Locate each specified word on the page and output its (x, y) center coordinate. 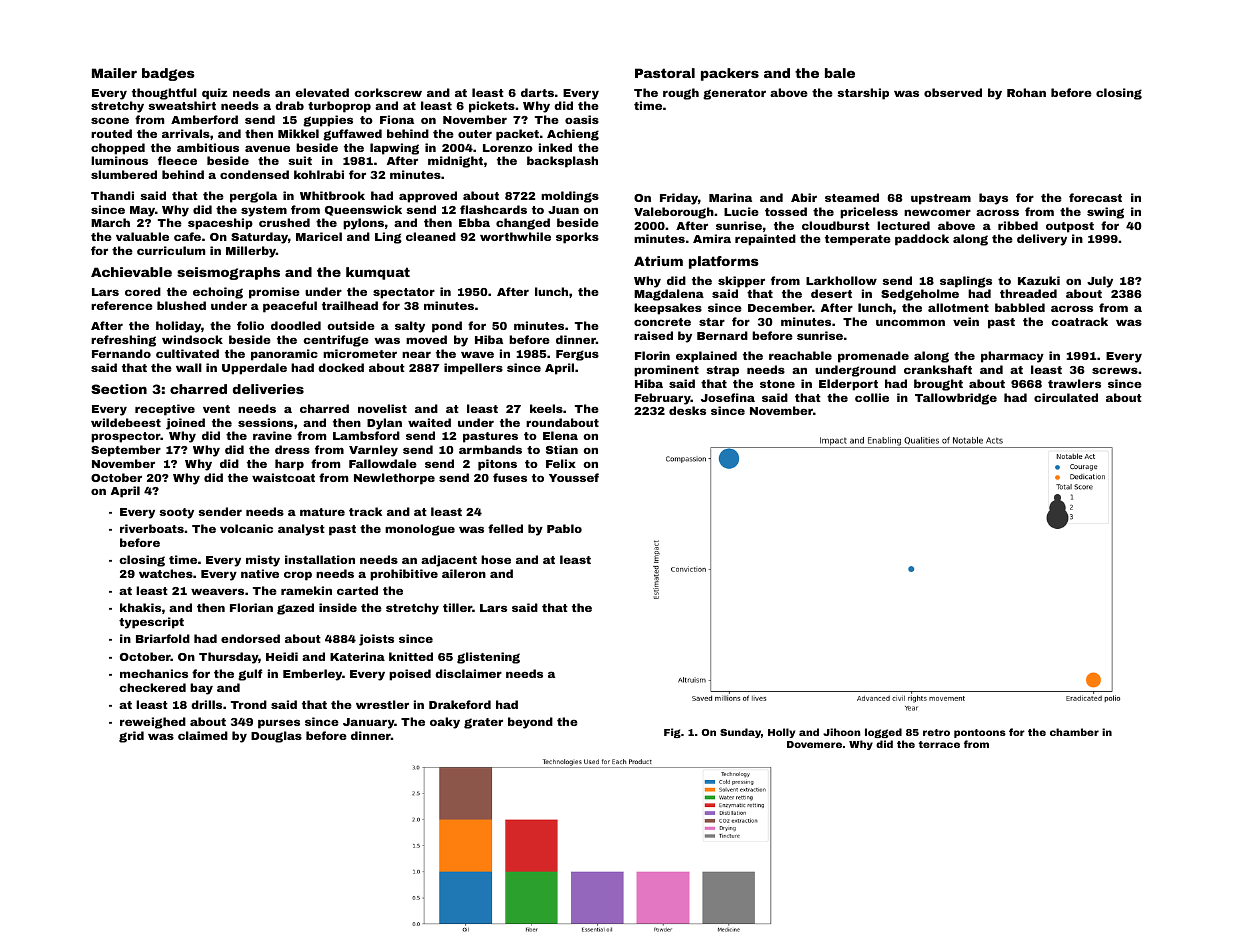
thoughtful (164, 94)
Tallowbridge (956, 399)
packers (730, 74)
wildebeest (126, 422)
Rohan (1026, 92)
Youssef (574, 477)
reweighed (153, 723)
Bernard (722, 335)
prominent (666, 371)
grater (483, 723)
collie (872, 397)
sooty (176, 513)
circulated (1066, 397)
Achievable (131, 272)
